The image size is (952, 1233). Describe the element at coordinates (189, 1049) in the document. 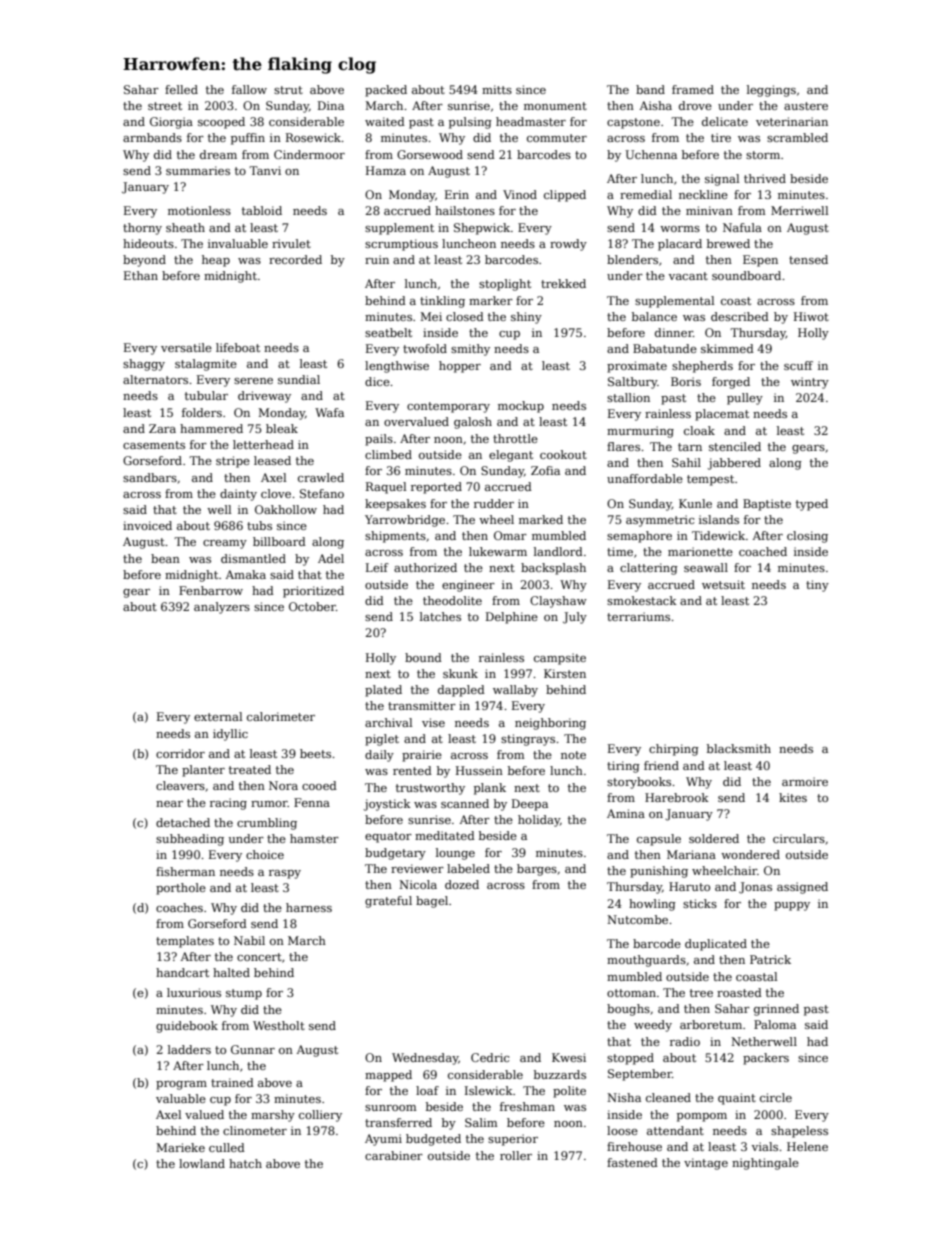

I see `ladders` at that location.
